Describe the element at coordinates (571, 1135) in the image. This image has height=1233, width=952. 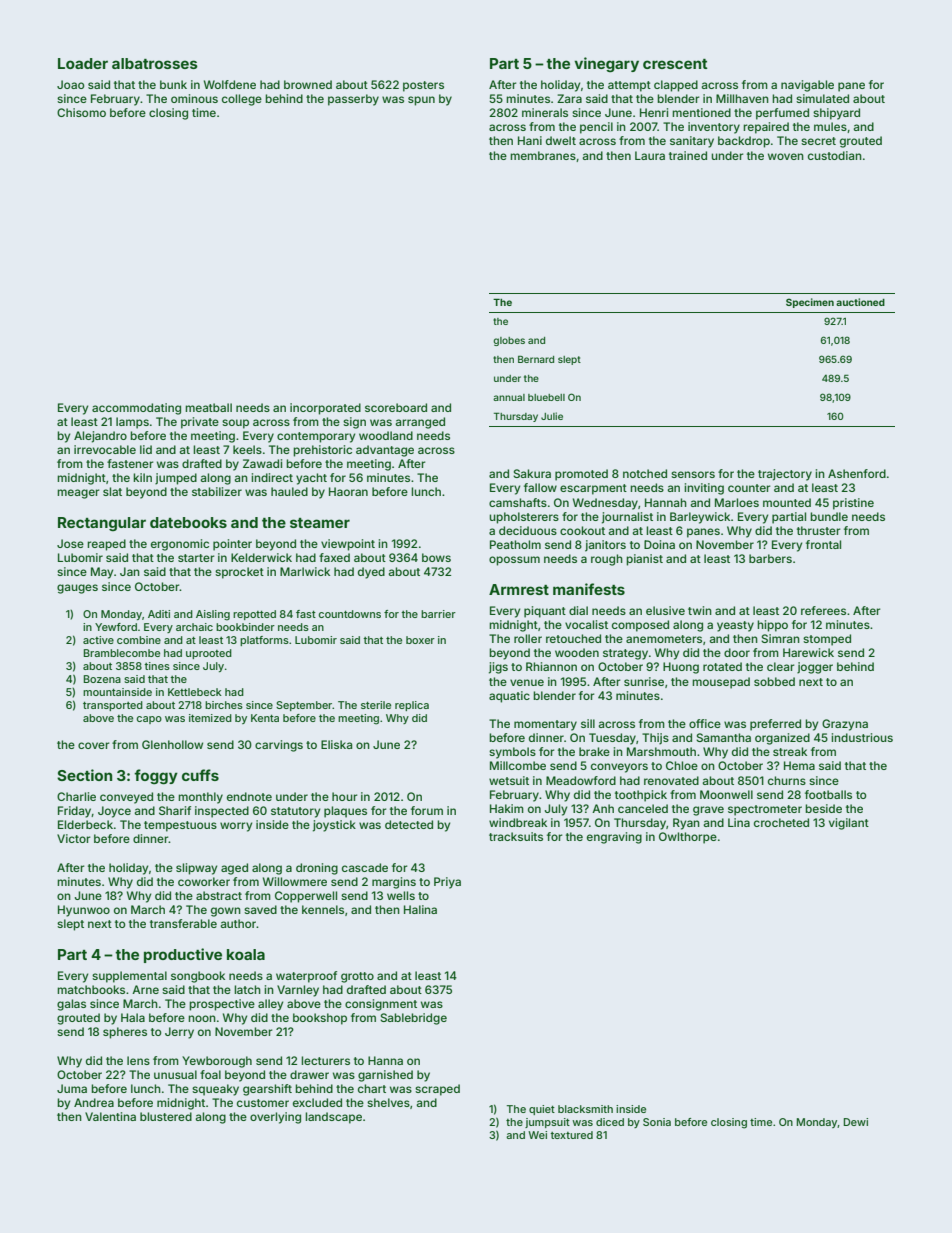
I see `textured` at that location.
